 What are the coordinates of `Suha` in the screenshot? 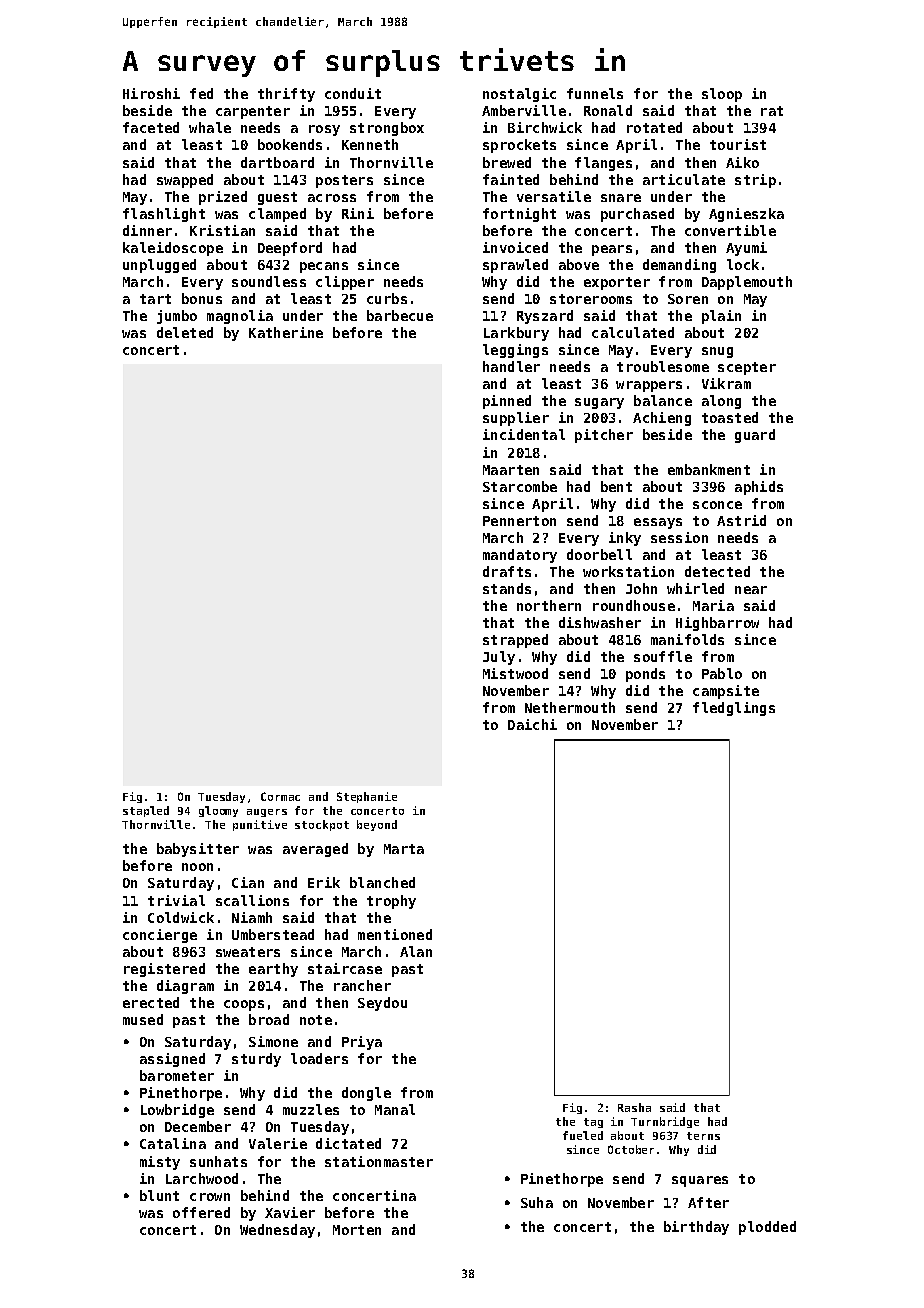 It's located at (537, 1202).
